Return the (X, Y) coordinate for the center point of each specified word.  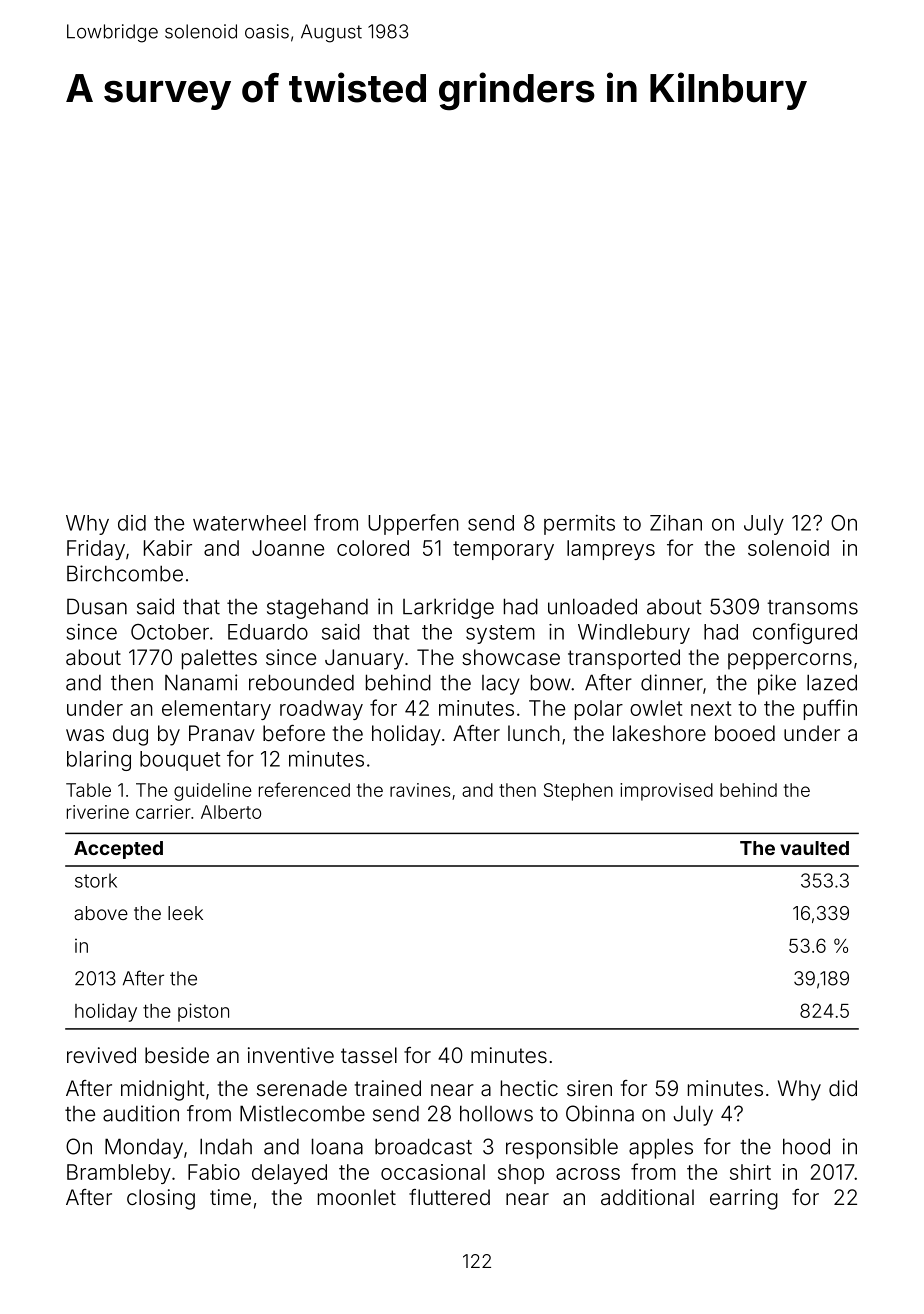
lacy (501, 685)
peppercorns (790, 661)
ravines (420, 790)
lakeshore (659, 733)
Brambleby (119, 1174)
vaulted (814, 848)
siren (589, 1088)
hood (806, 1146)
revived (101, 1055)
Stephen (578, 792)
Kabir (168, 548)
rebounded (301, 682)
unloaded (592, 606)
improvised (666, 792)
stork (96, 880)
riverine (98, 812)
